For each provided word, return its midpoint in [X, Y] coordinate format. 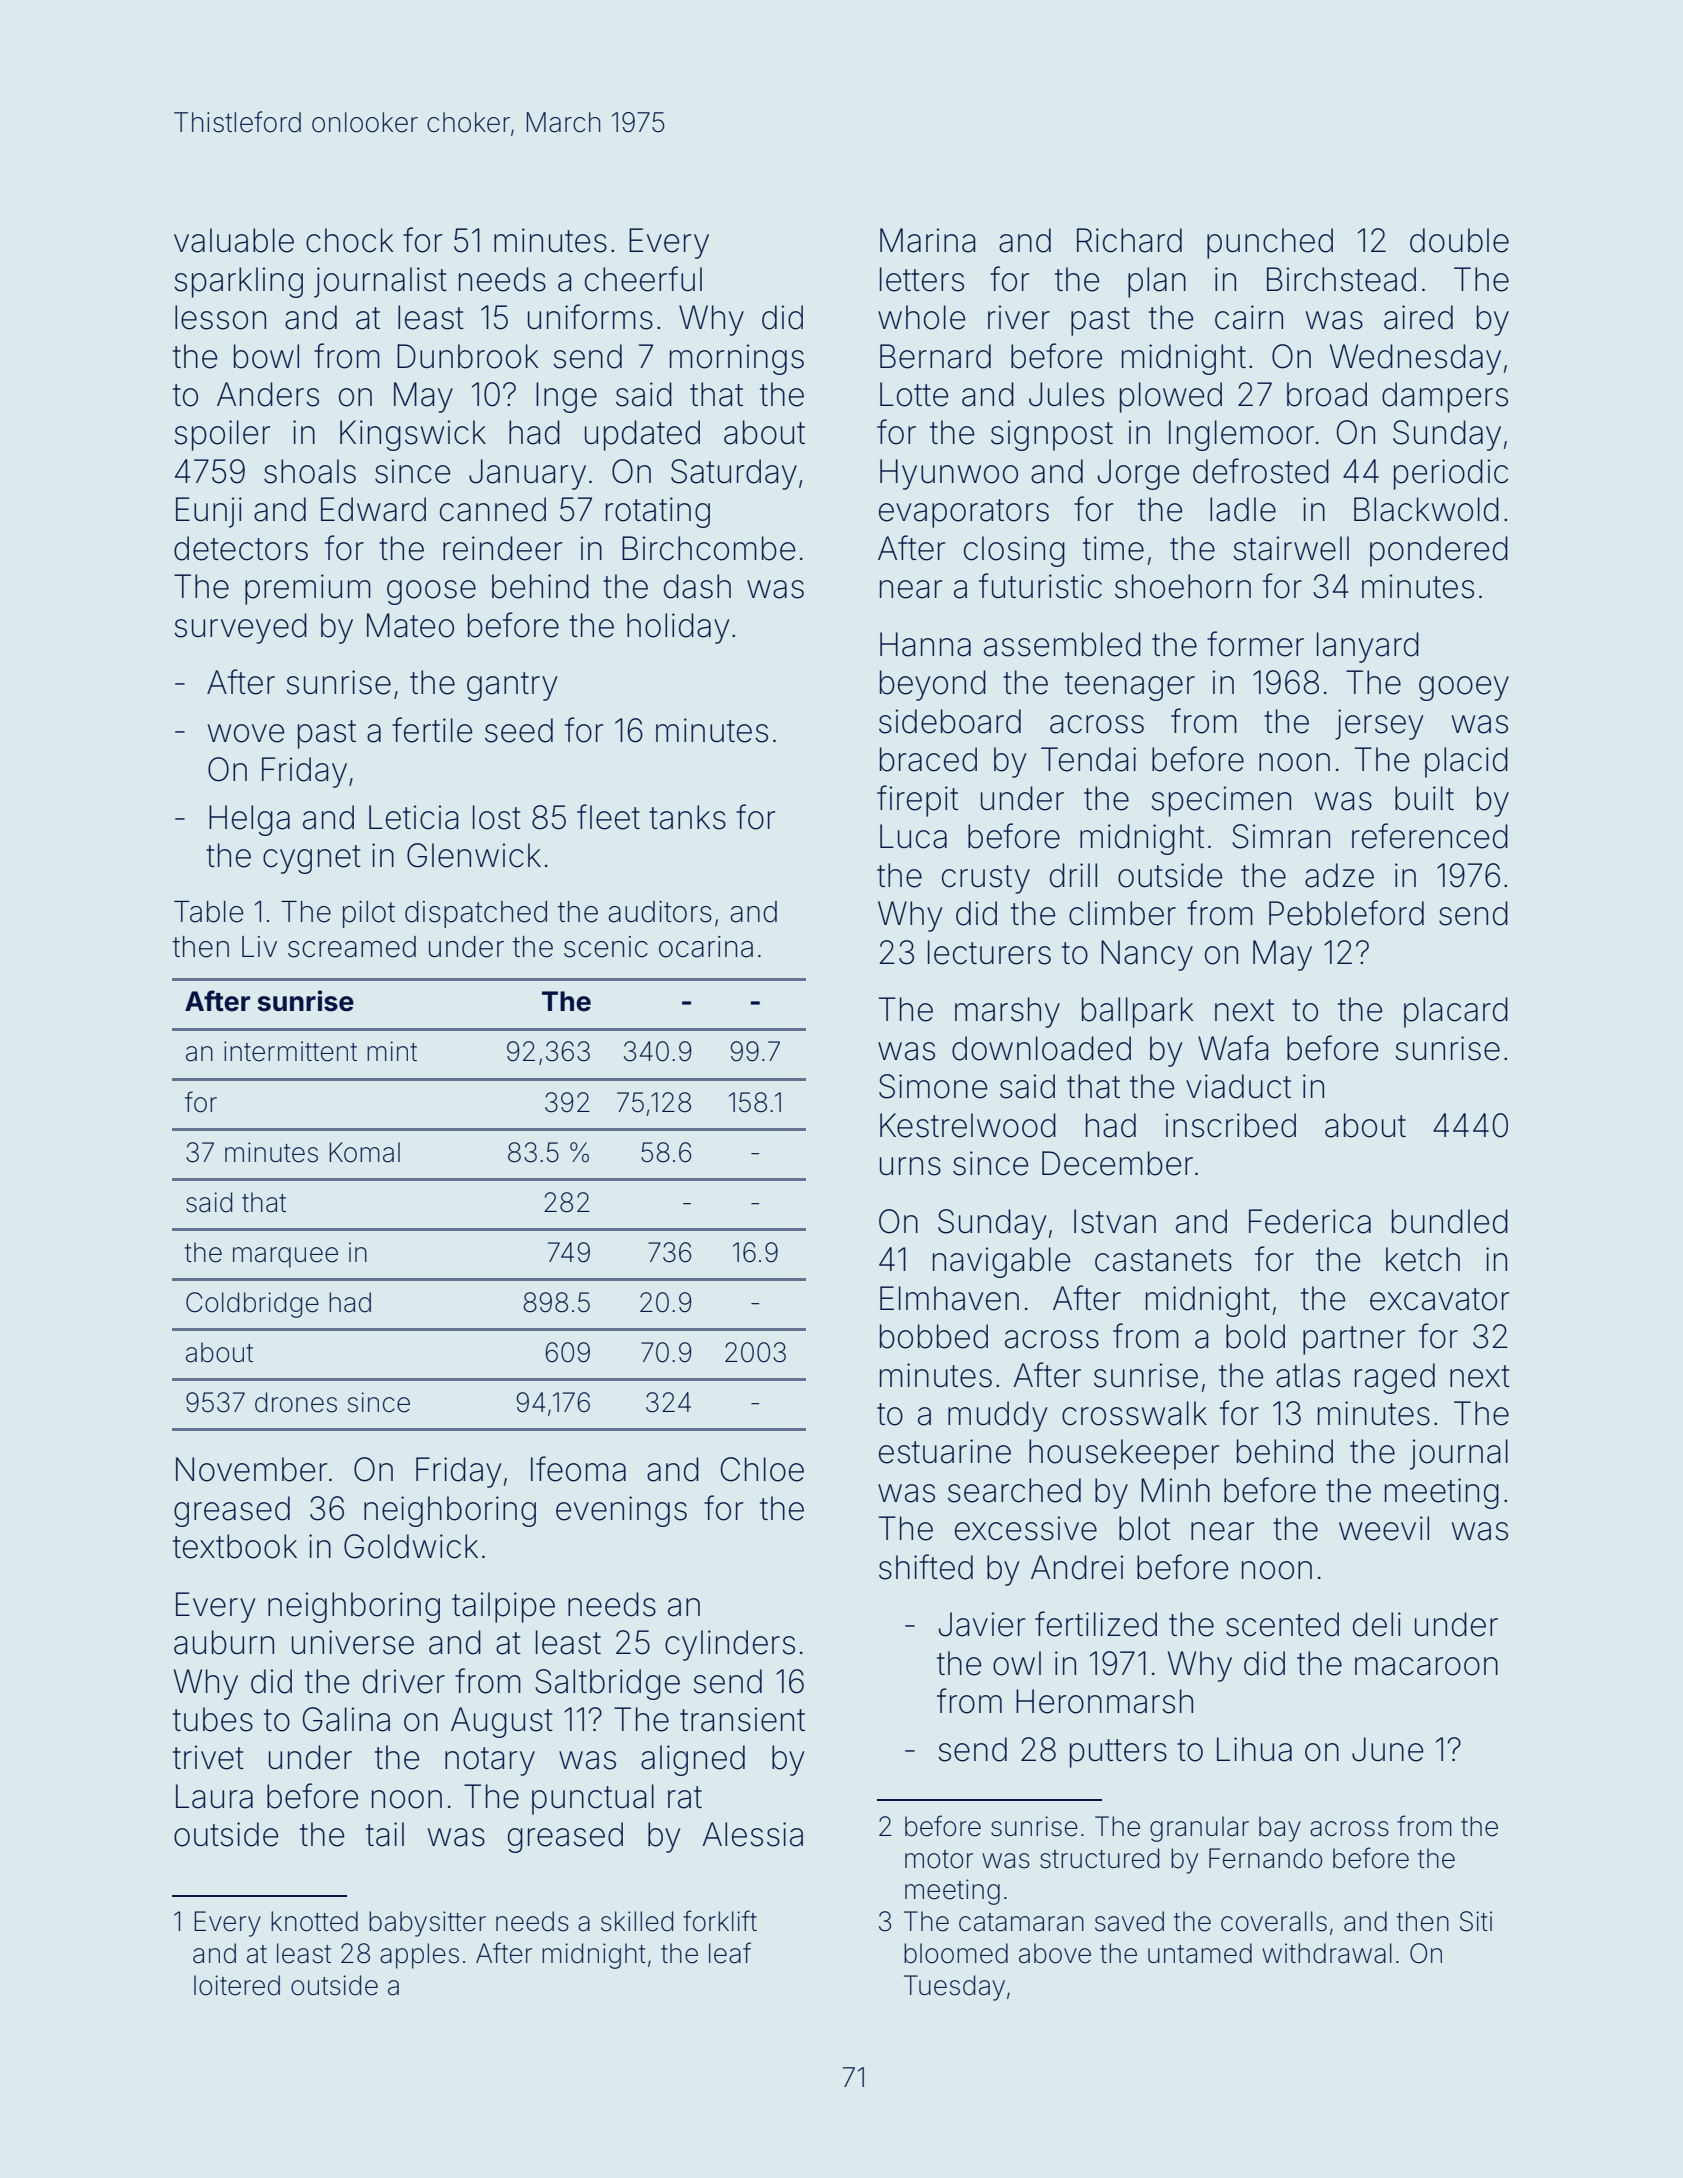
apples [419, 1956]
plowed [1171, 397]
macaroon [1426, 1666]
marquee [285, 1257]
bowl [266, 356]
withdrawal [1327, 1953]
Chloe [762, 1469]
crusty [986, 879]
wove [246, 733]
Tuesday [954, 1988]
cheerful [643, 279]
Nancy [1147, 955]
